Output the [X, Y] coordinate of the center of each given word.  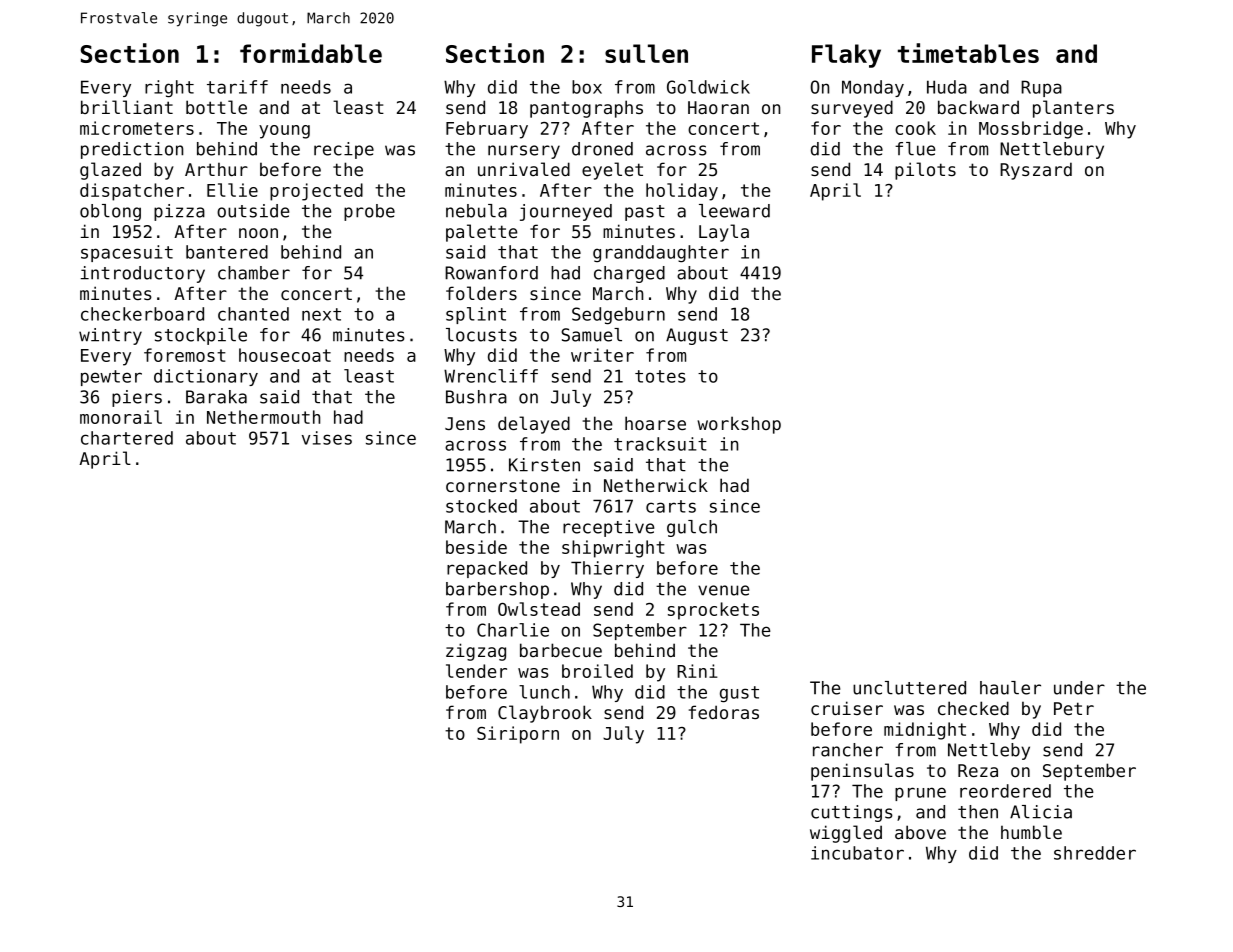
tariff [237, 87]
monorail [121, 417]
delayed [534, 425]
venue [723, 590]
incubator [857, 853]
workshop [739, 425]
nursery [524, 152]
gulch [692, 528]
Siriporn [518, 735]
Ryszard [1036, 171]
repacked [487, 569]
